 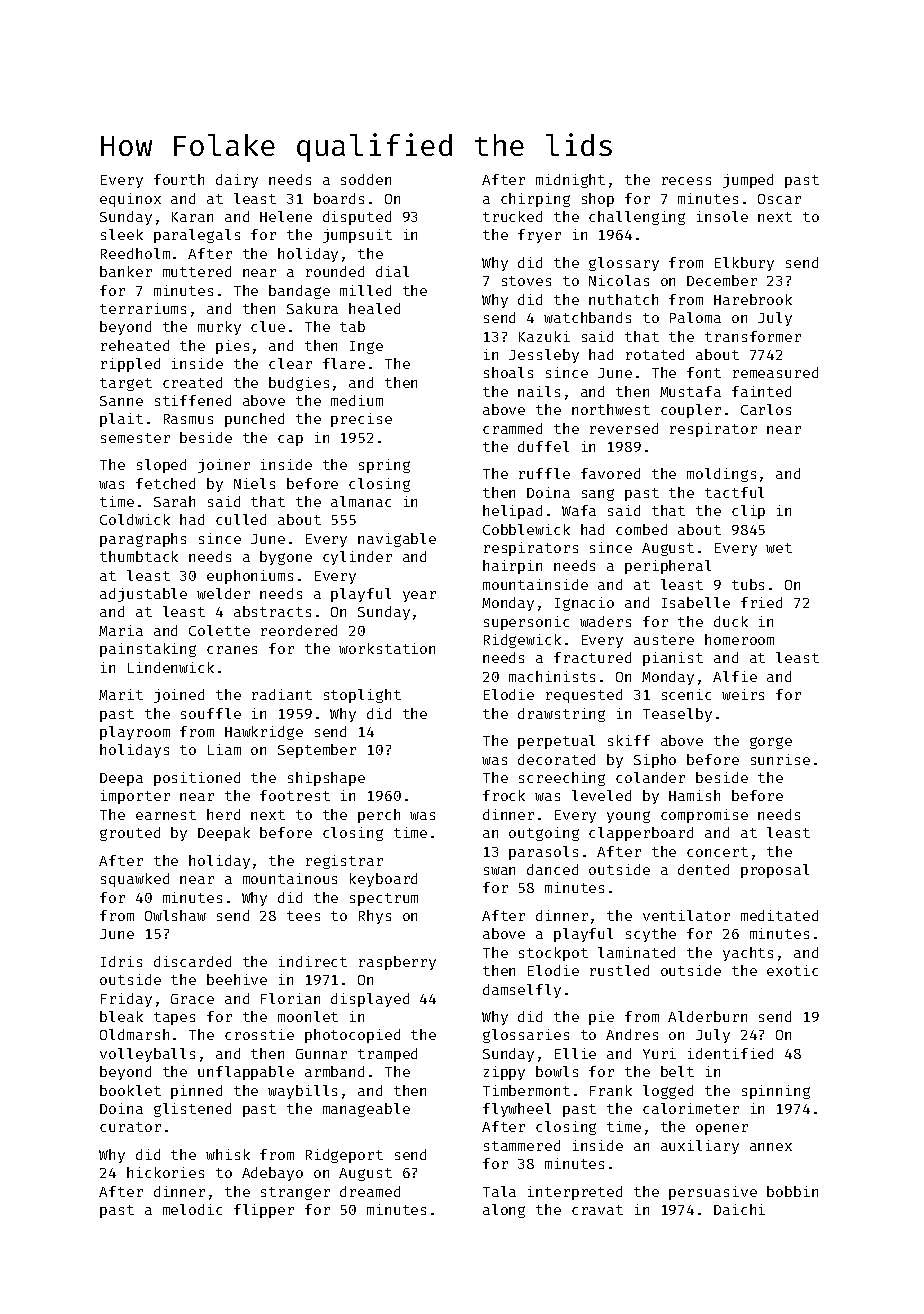 What do you see at coordinates (775, 372) in the screenshot?
I see `remeasured` at bounding box center [775, 372].
